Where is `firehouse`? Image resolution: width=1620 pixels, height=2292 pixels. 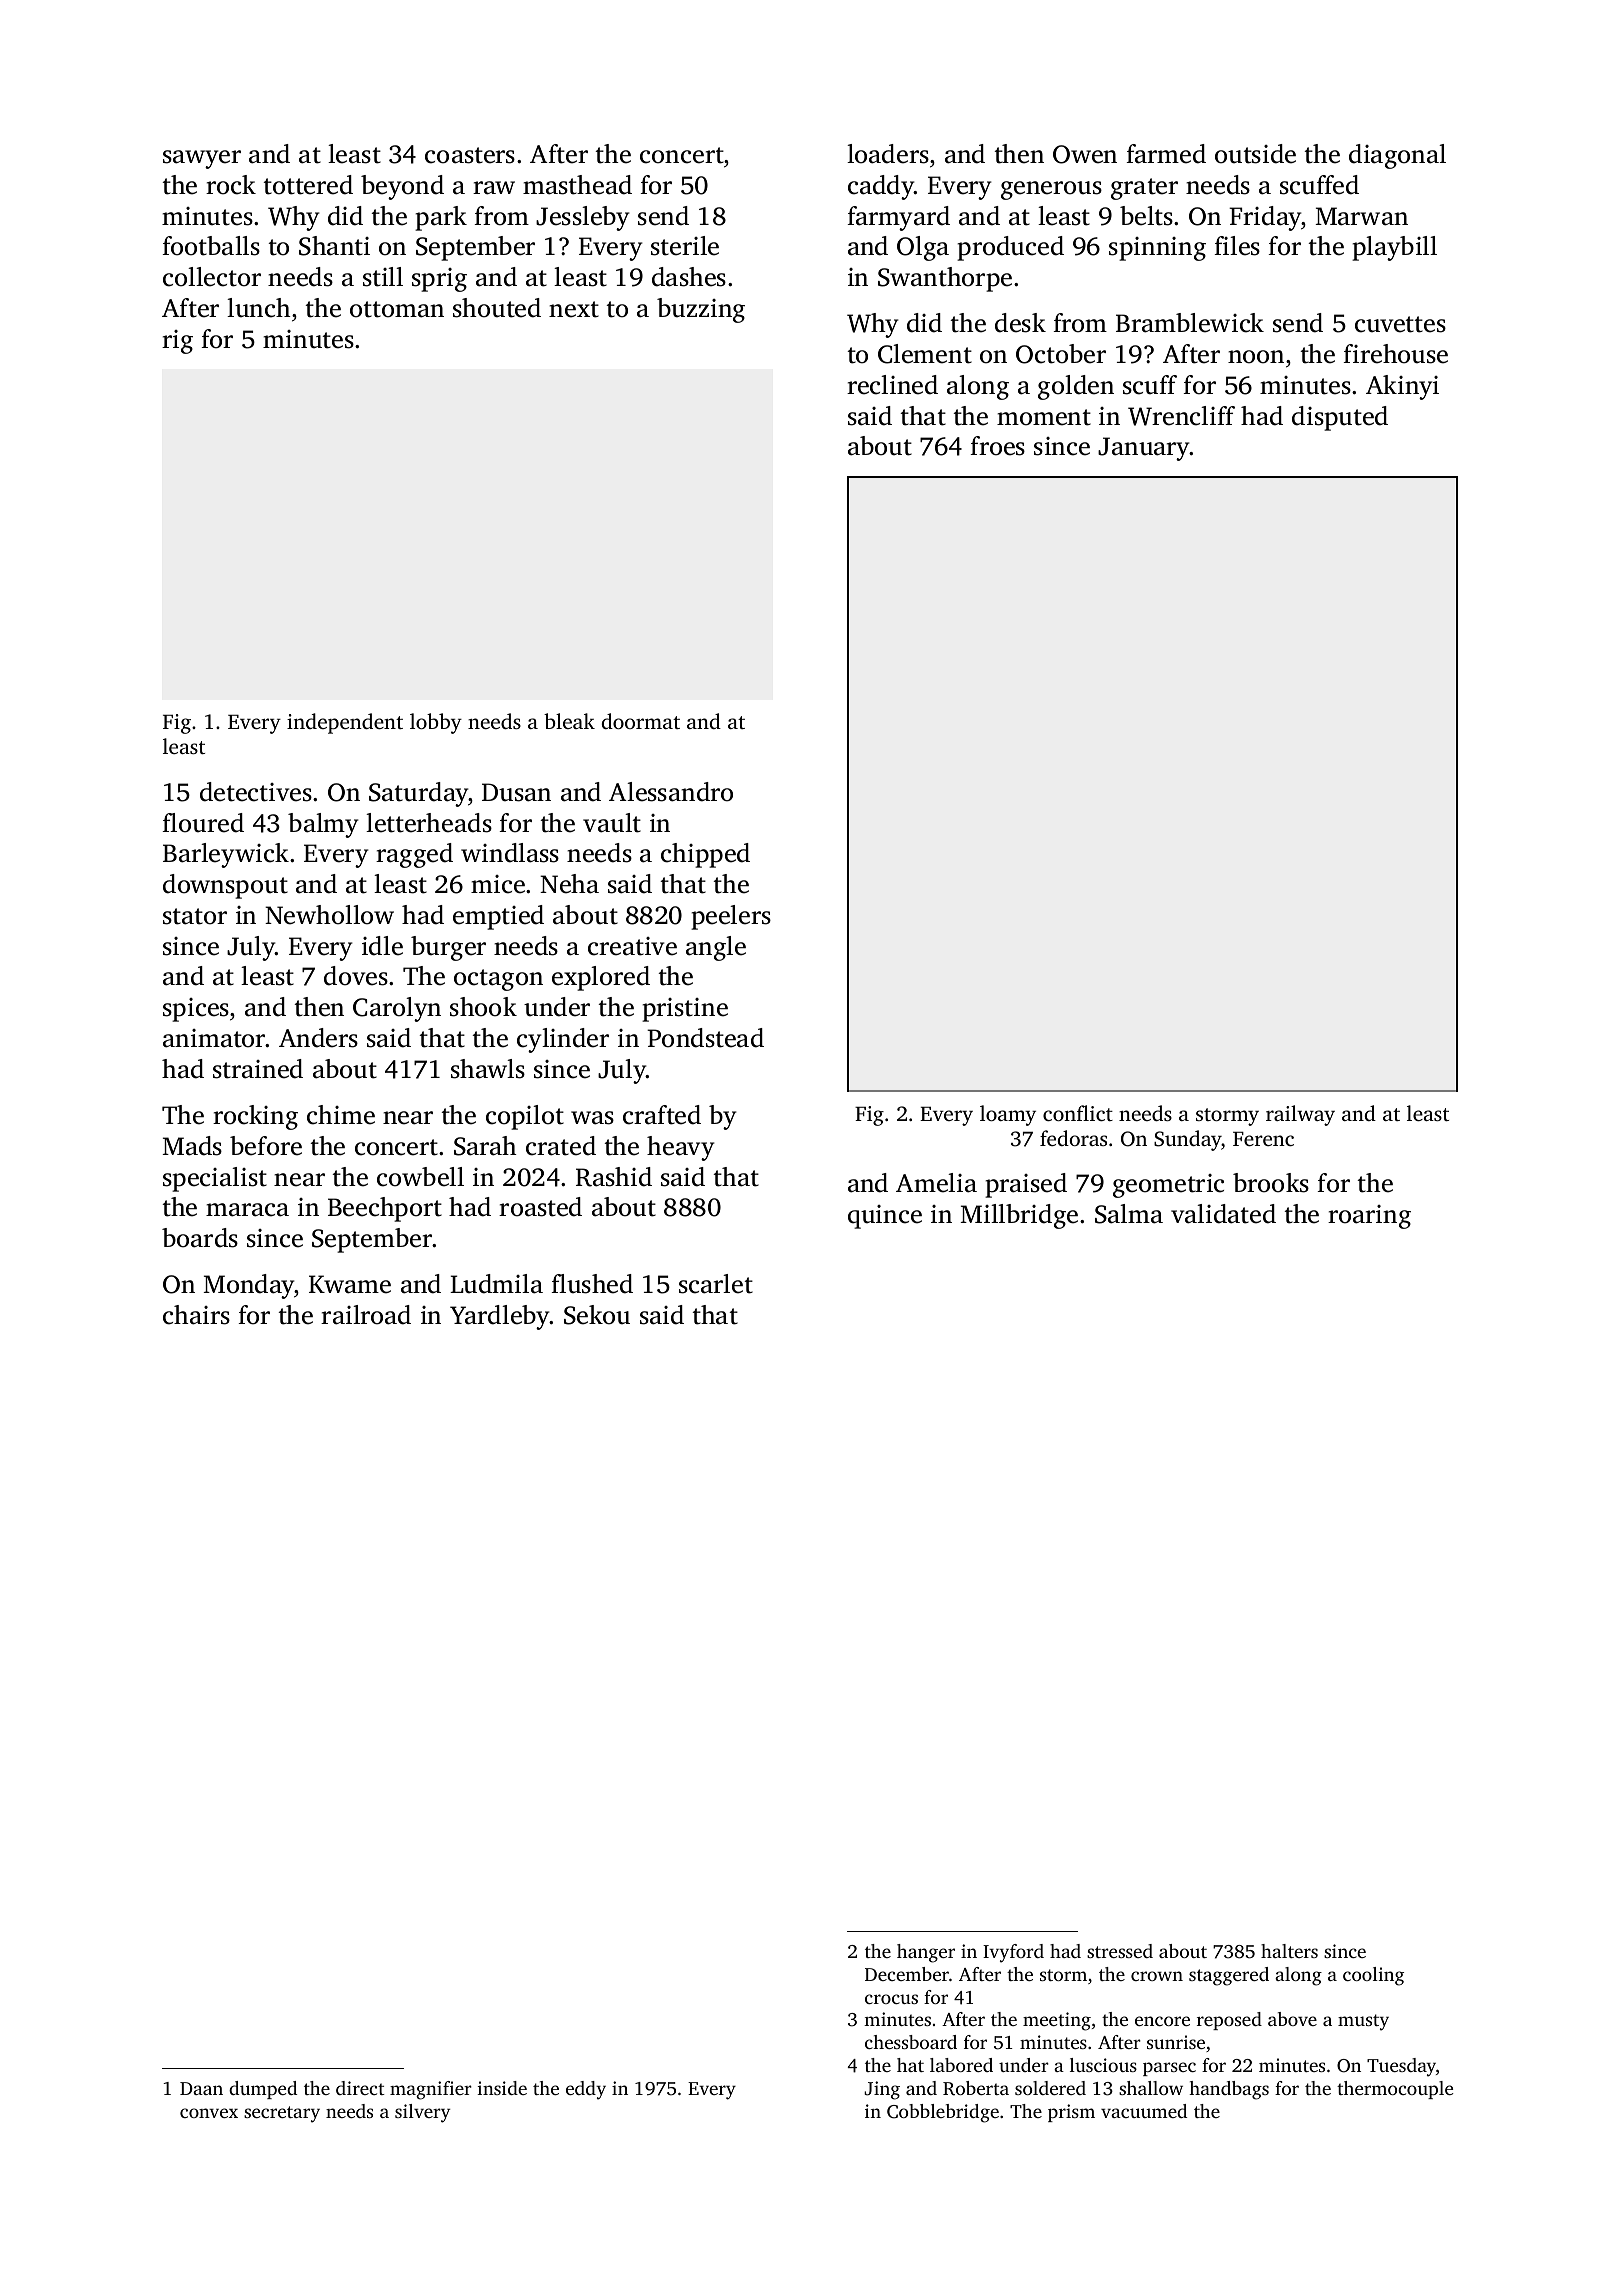
firehouse is located at coordinates (1395, 354).
